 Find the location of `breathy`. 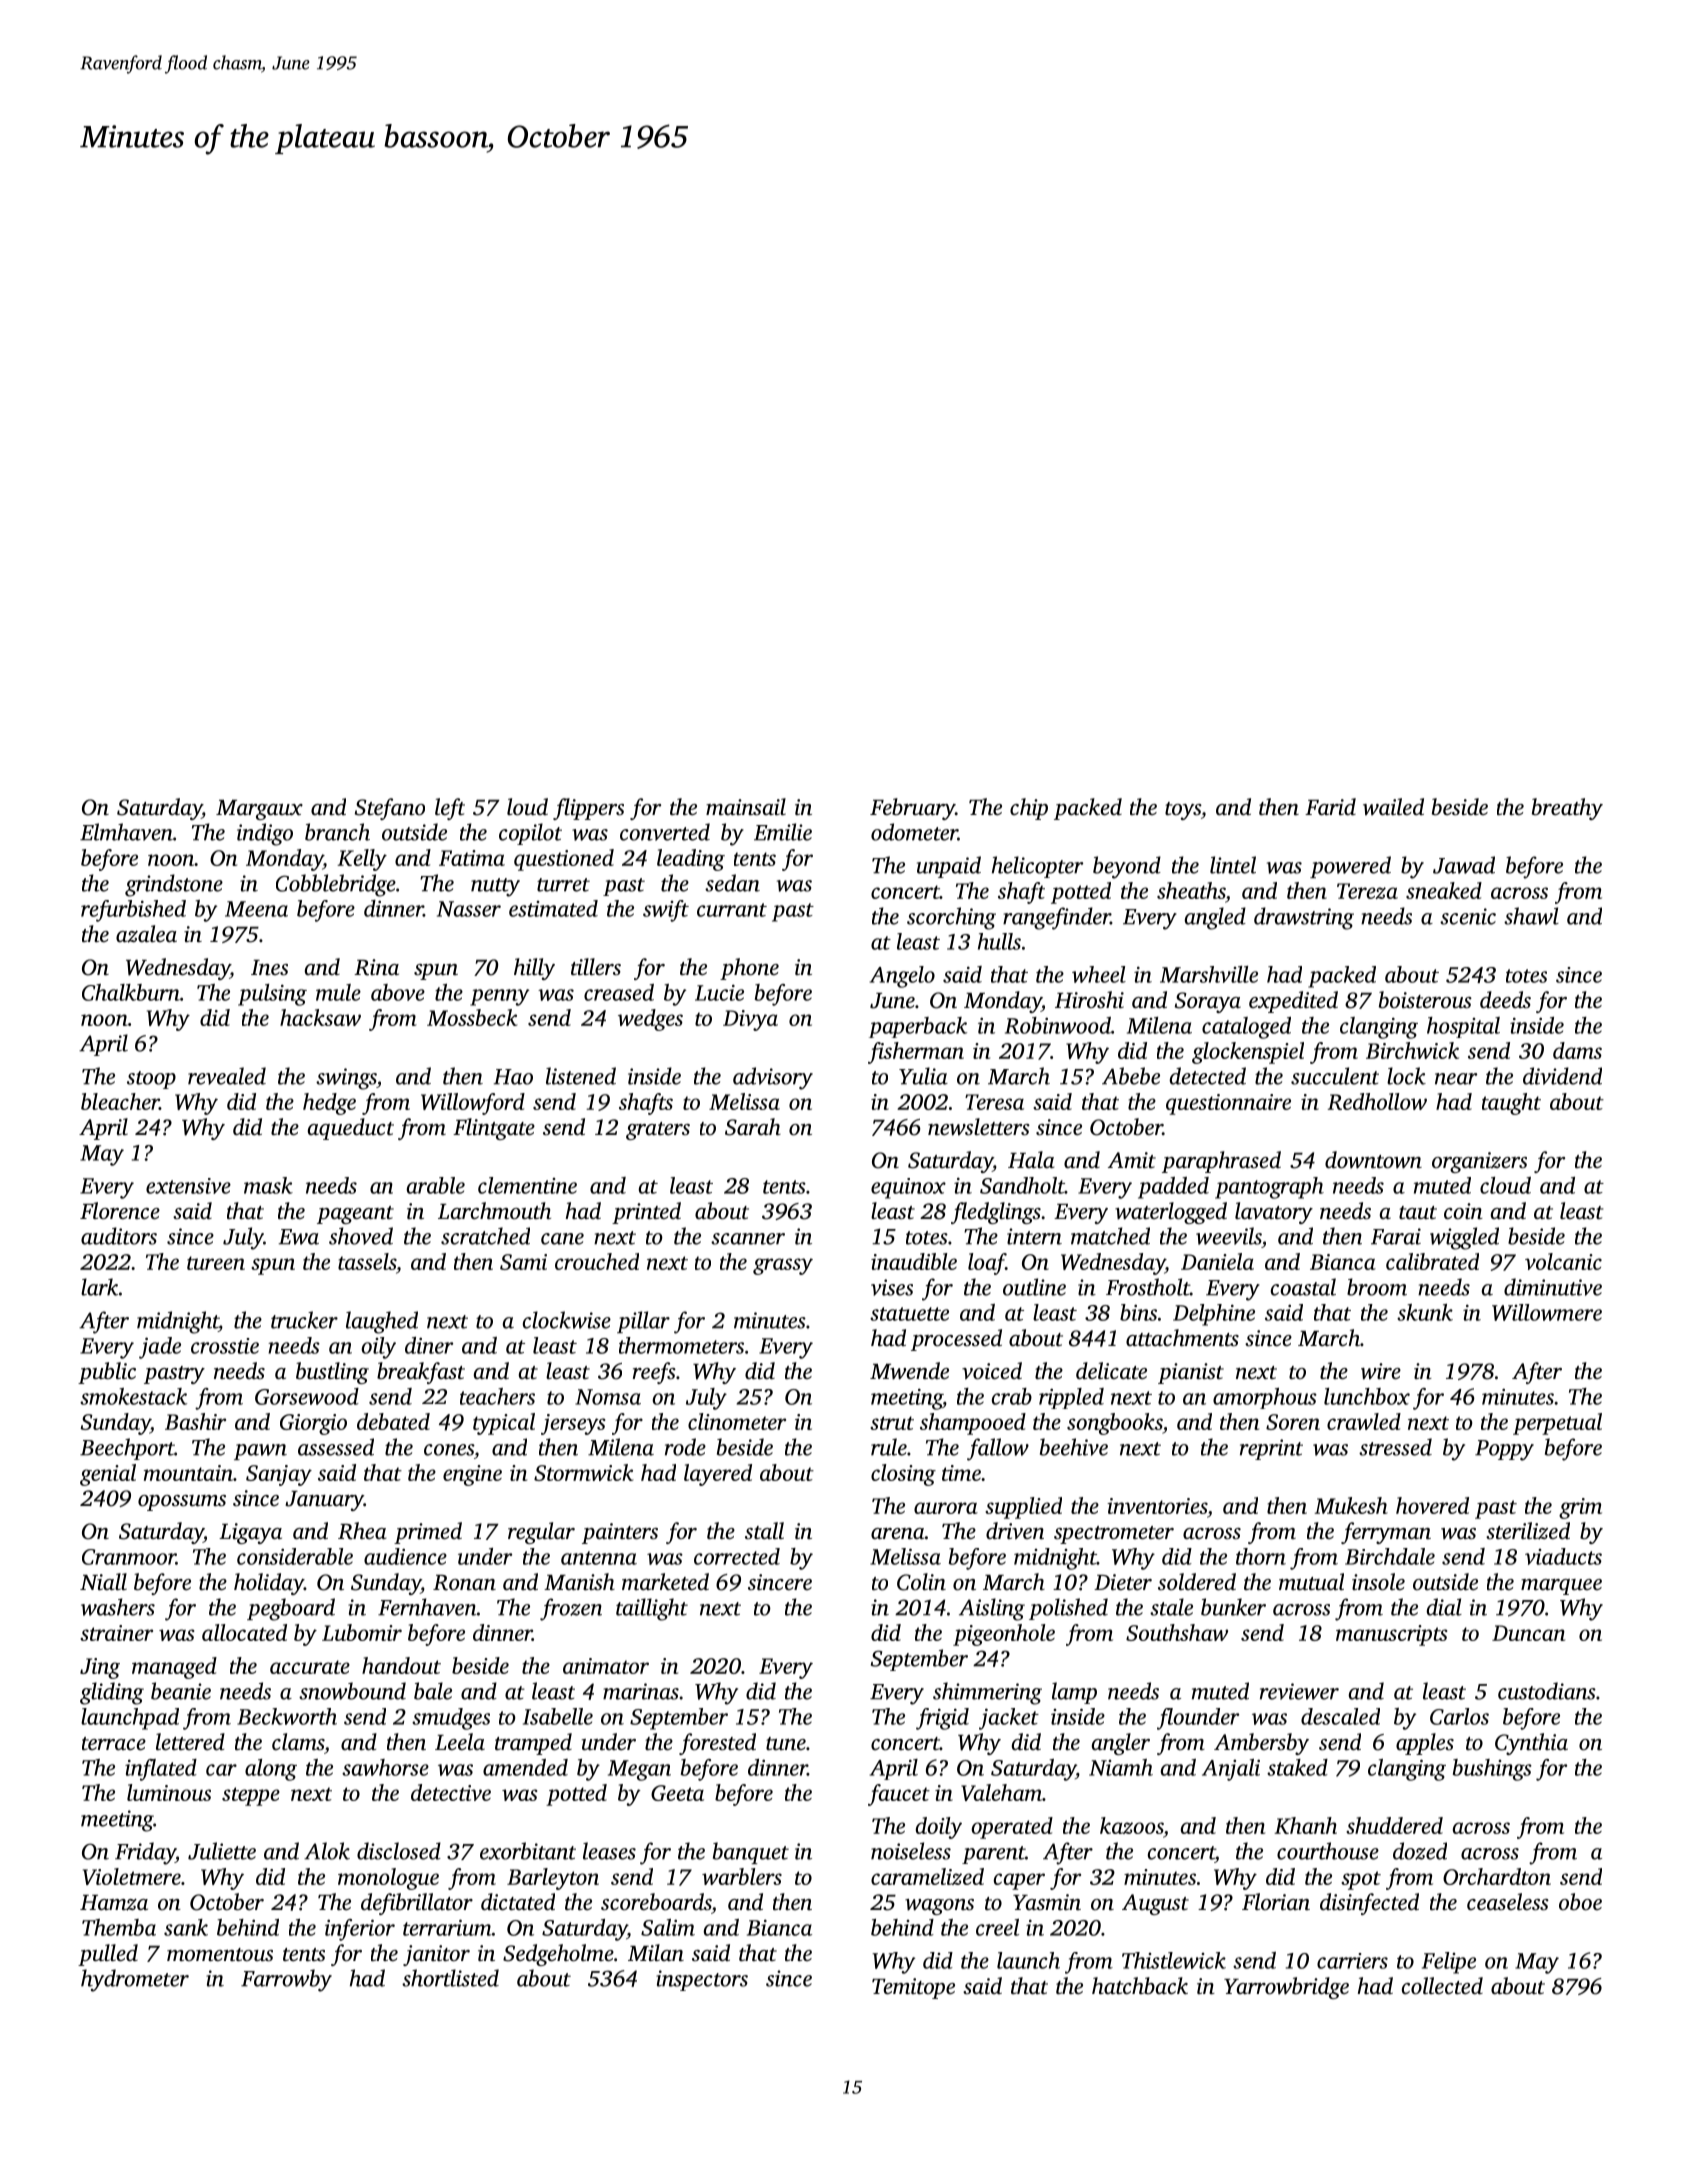

breathy is located at coordinates (1567, 809).
